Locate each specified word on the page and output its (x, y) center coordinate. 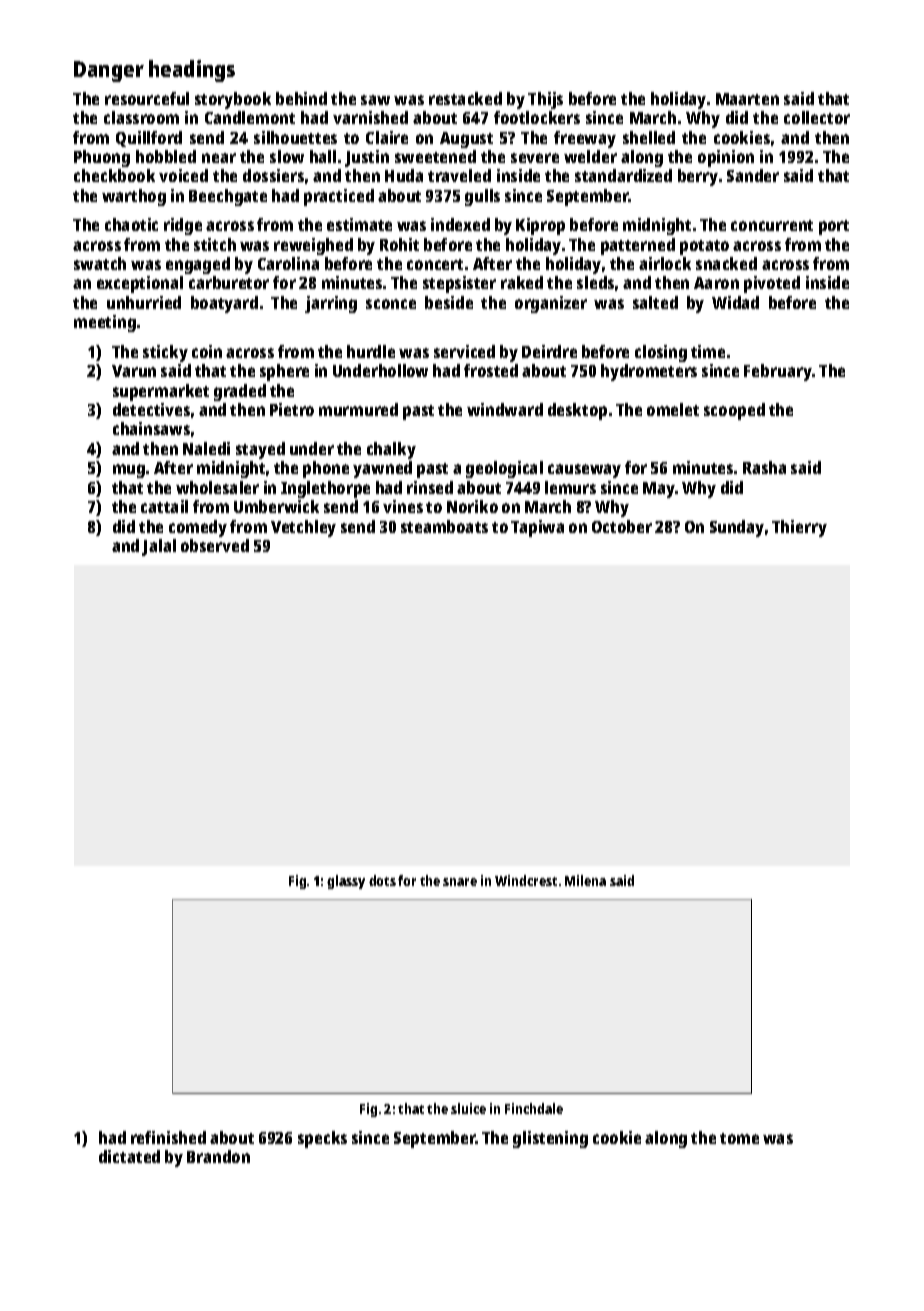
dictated (129, 1156)
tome (739, 1138)
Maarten (747, 99)
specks (322, 1139)
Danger (109, 71)
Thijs (545, 100)
